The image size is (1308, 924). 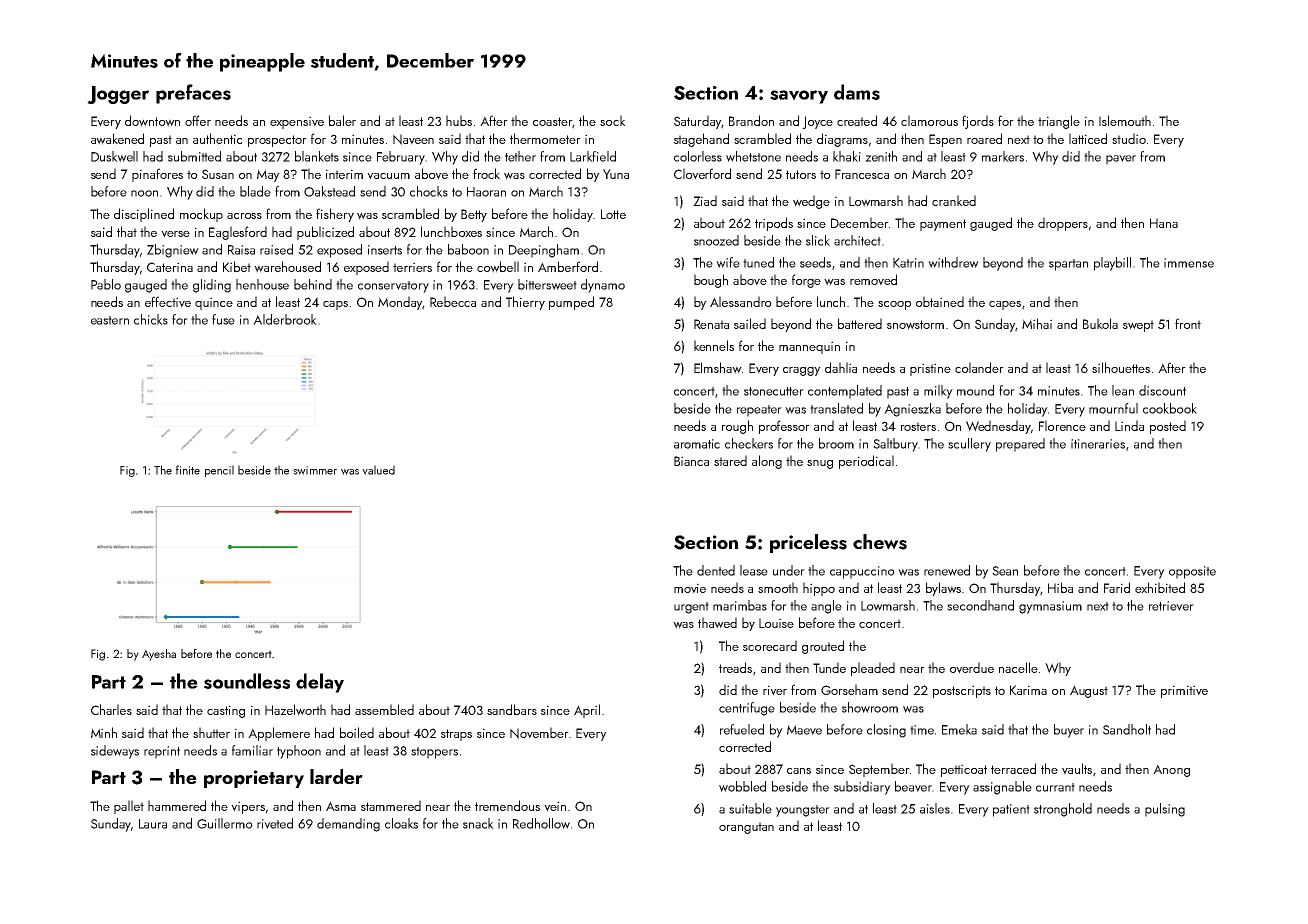 I want to click on Laura, so click(x=153, y=824).
